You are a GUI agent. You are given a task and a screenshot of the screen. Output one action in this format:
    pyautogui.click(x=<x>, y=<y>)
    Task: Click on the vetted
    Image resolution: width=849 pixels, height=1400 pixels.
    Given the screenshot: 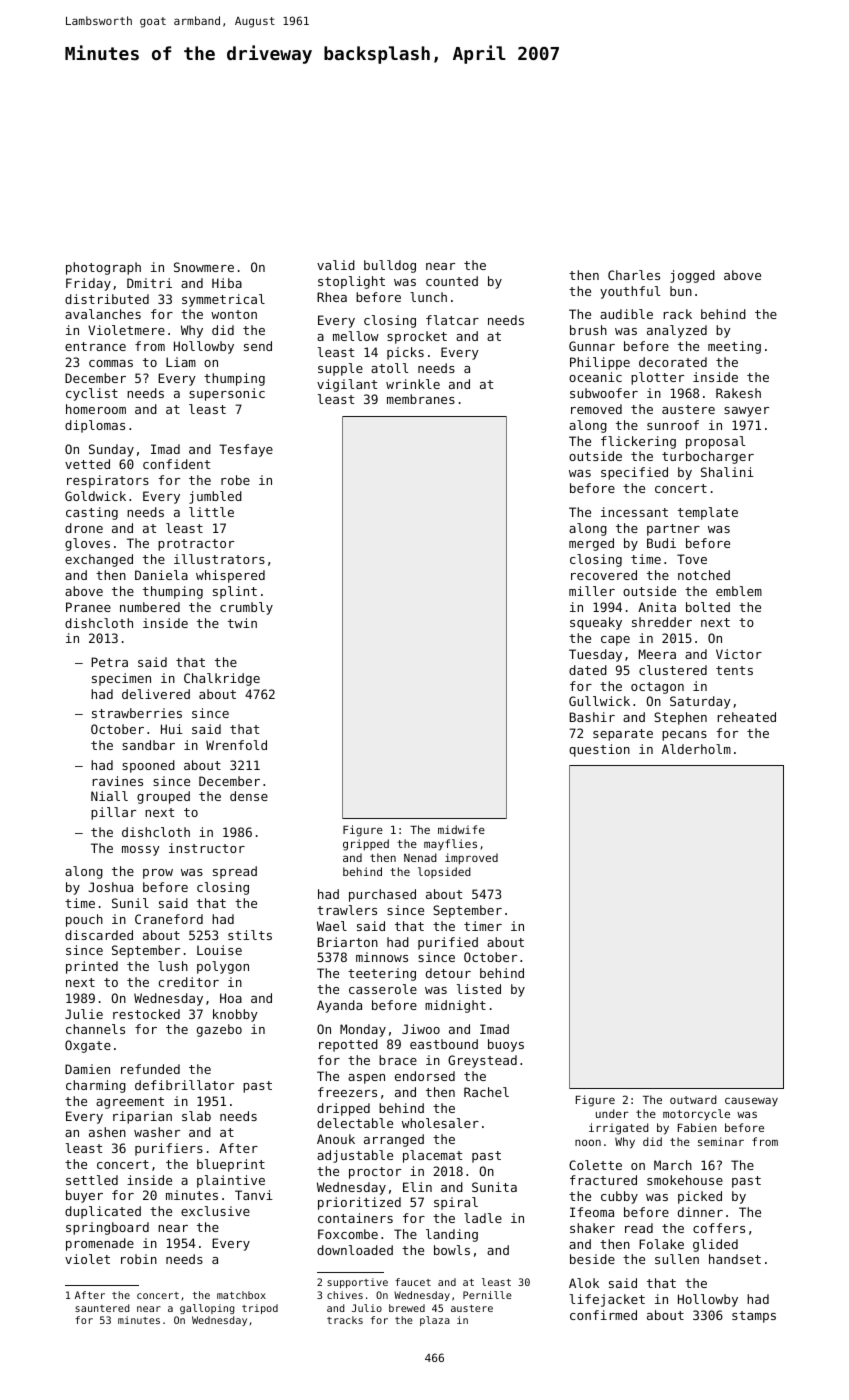 What is the action you would take?
    pyautogui.click(x=87, y=464)
